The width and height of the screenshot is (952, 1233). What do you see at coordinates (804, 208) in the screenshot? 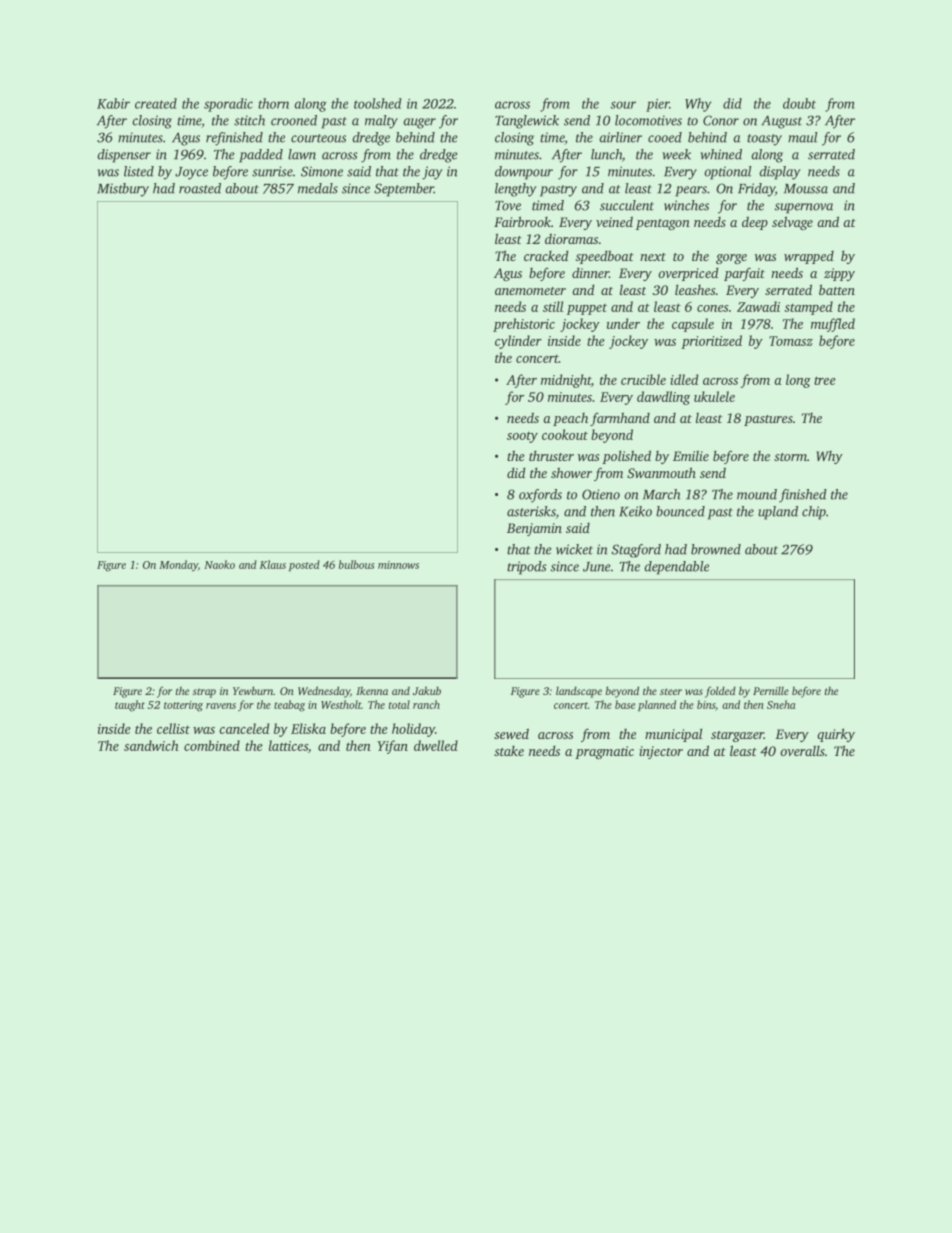
I see `supernova` at bounding box center [804, 208].
